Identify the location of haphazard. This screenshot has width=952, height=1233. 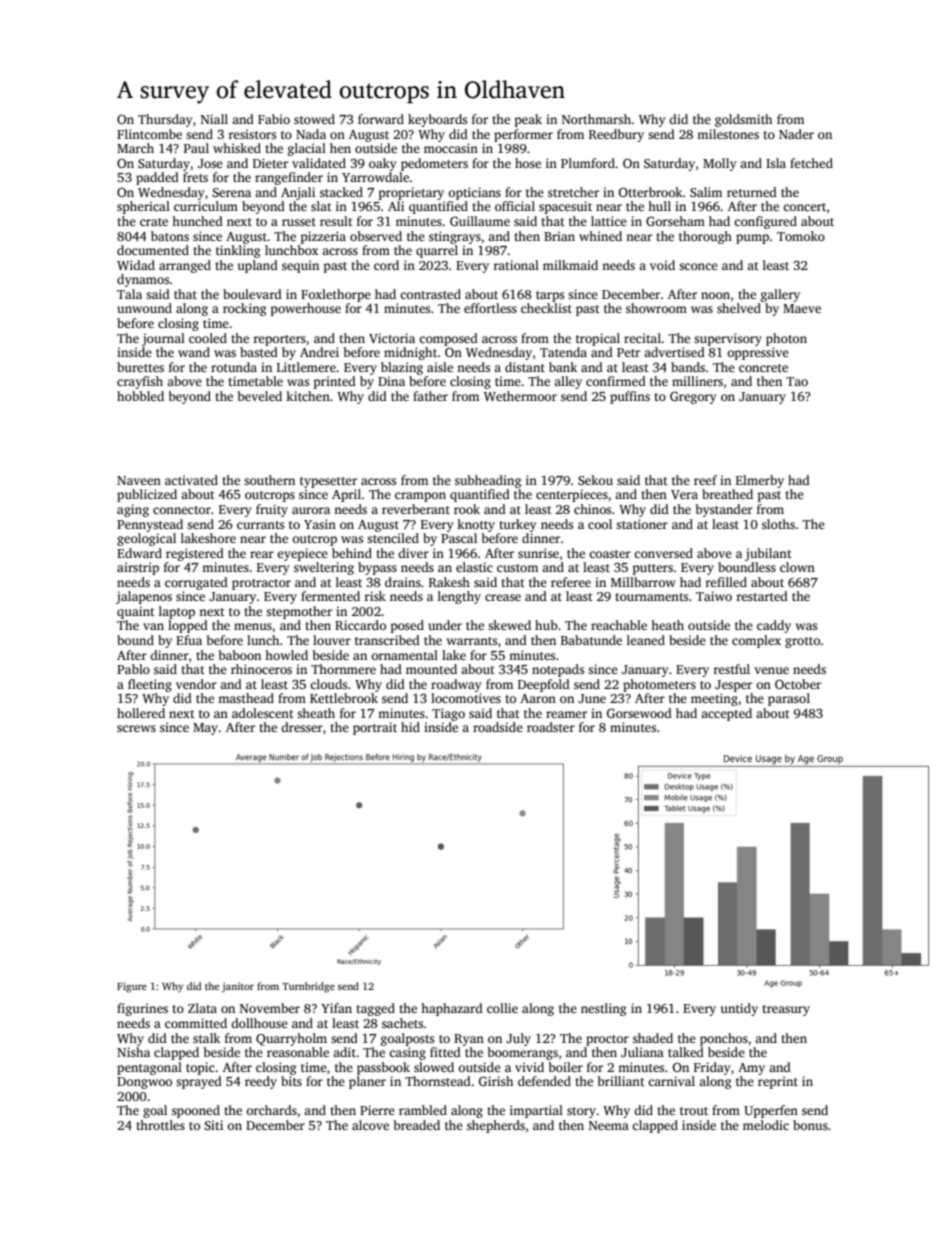
(452, 1009).
